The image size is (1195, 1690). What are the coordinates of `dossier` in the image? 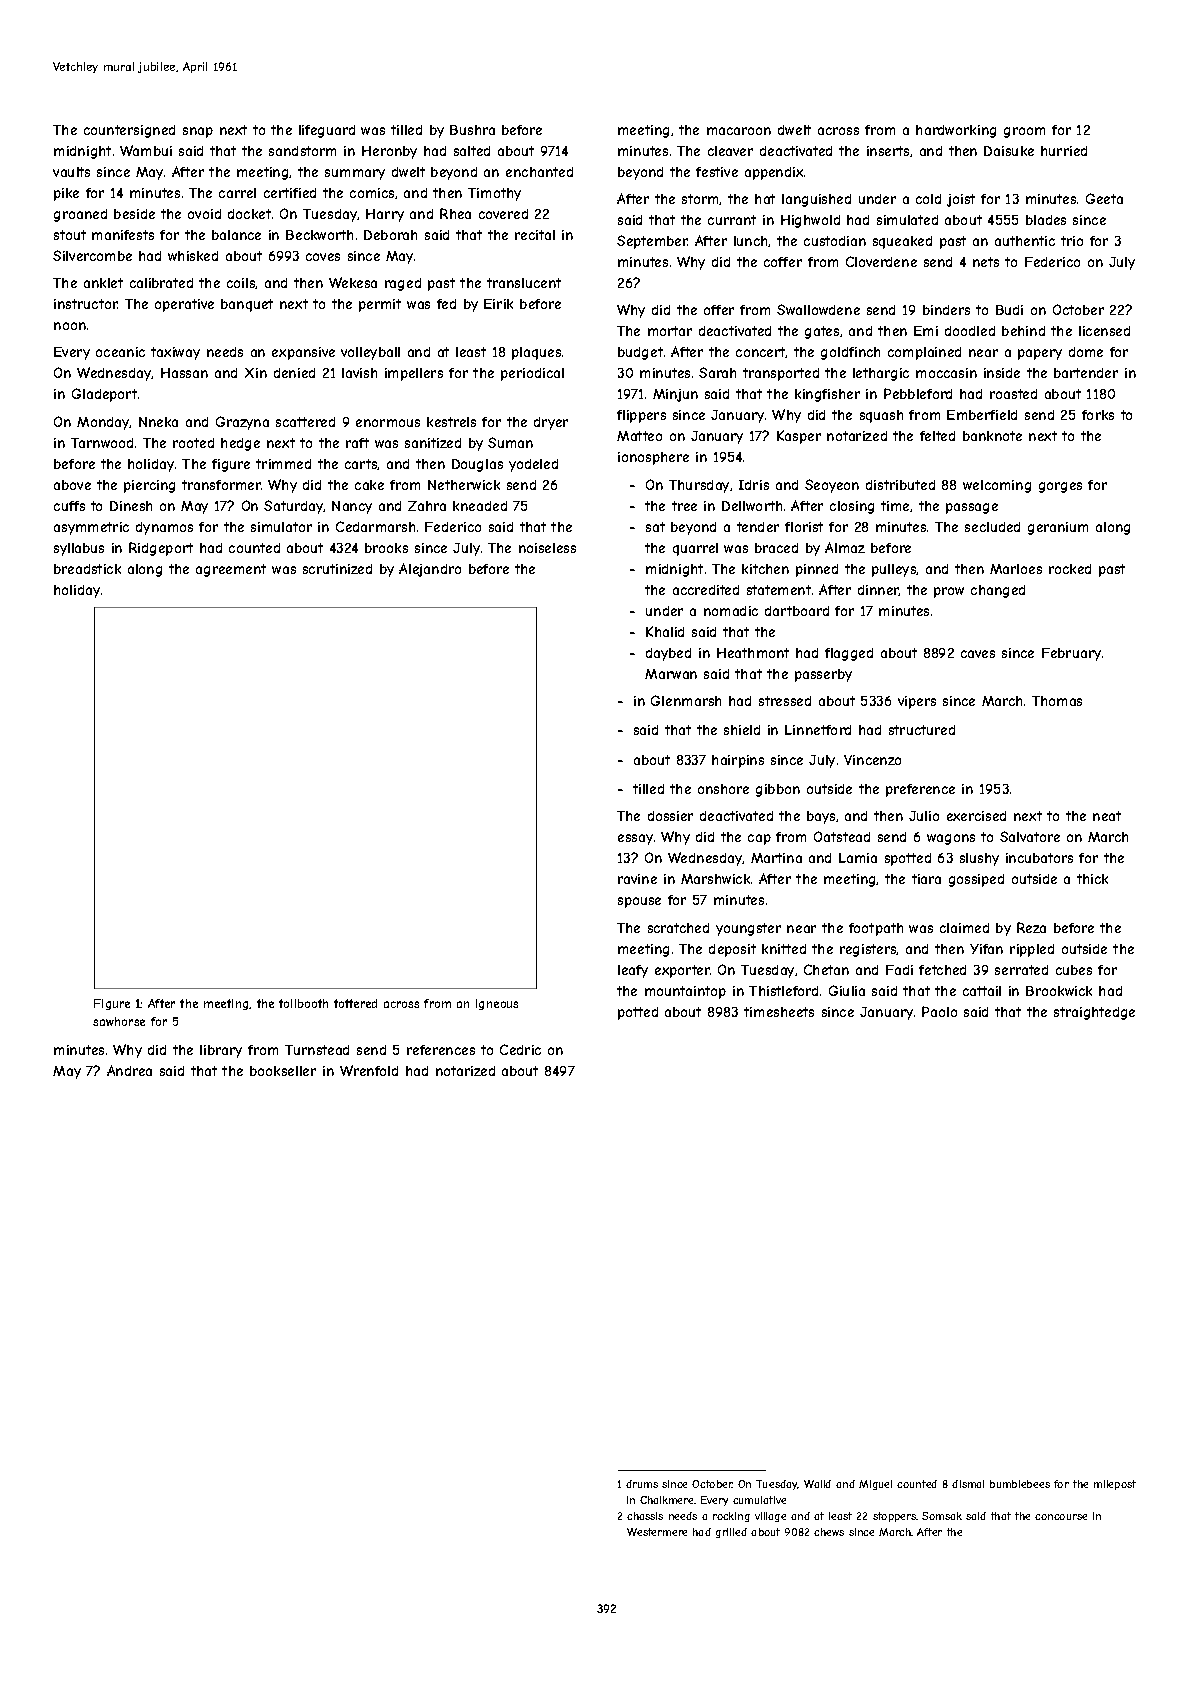 It's located at (670, 816).
